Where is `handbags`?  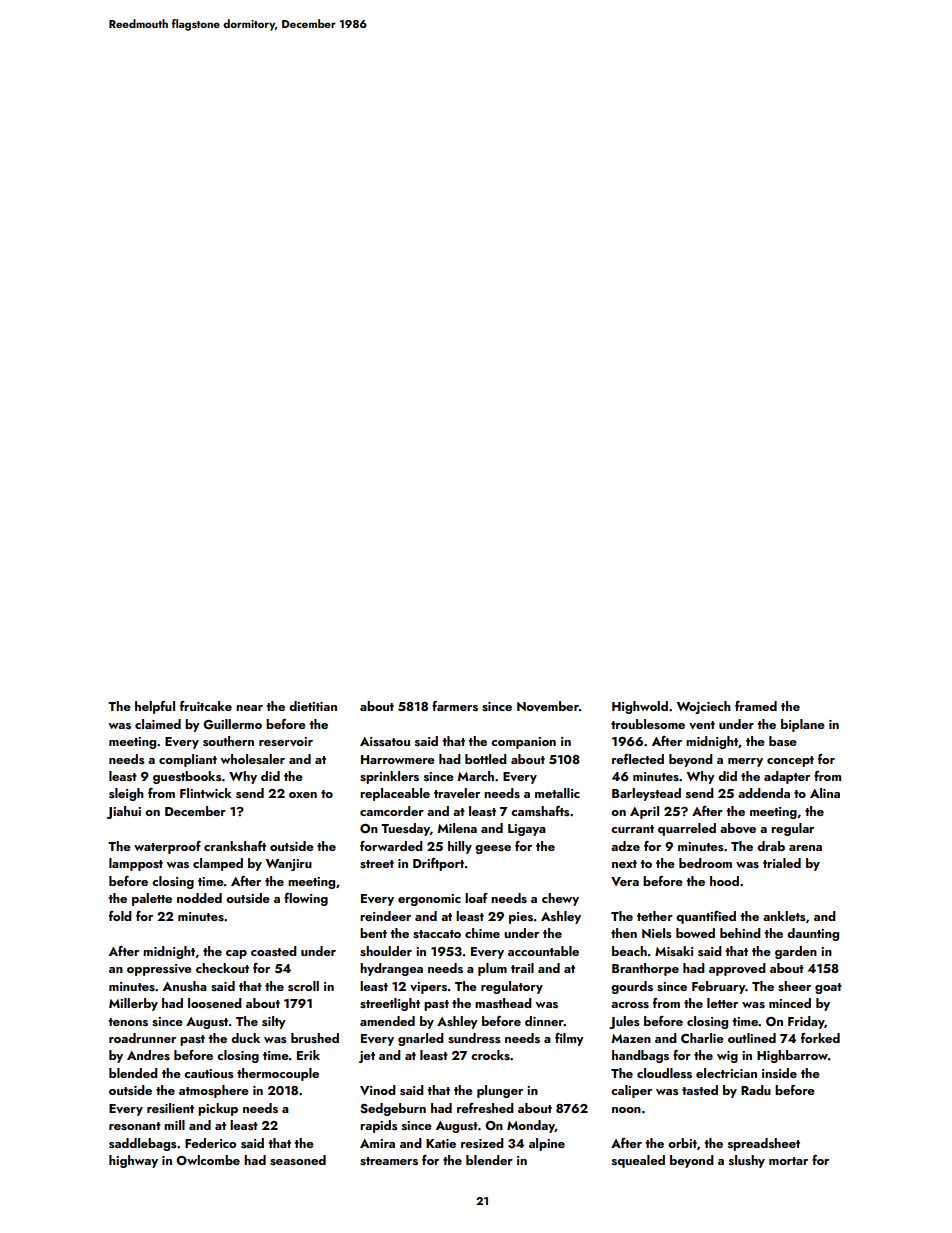
handbags is located at coordinates (640, 1056).
